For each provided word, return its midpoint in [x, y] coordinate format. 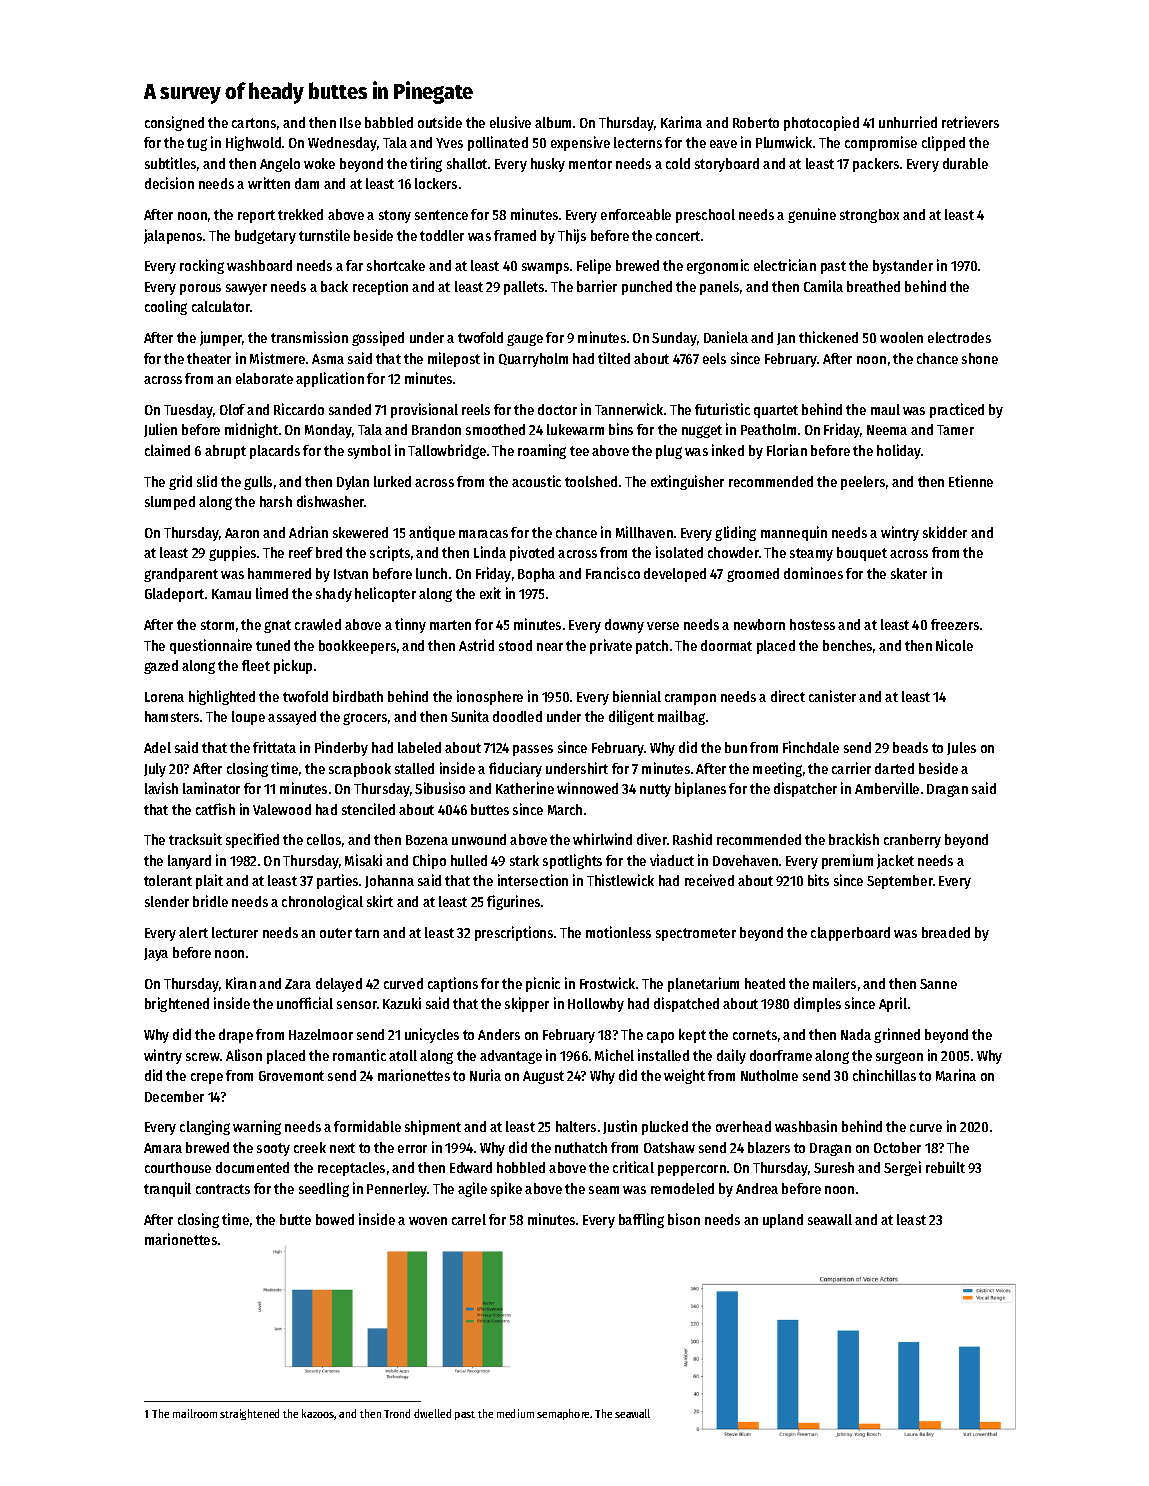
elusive [510, 122]
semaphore [564, 1414]
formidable [367, 1126]
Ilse [350, 122]
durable [965, 163]
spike [506, 1189]
